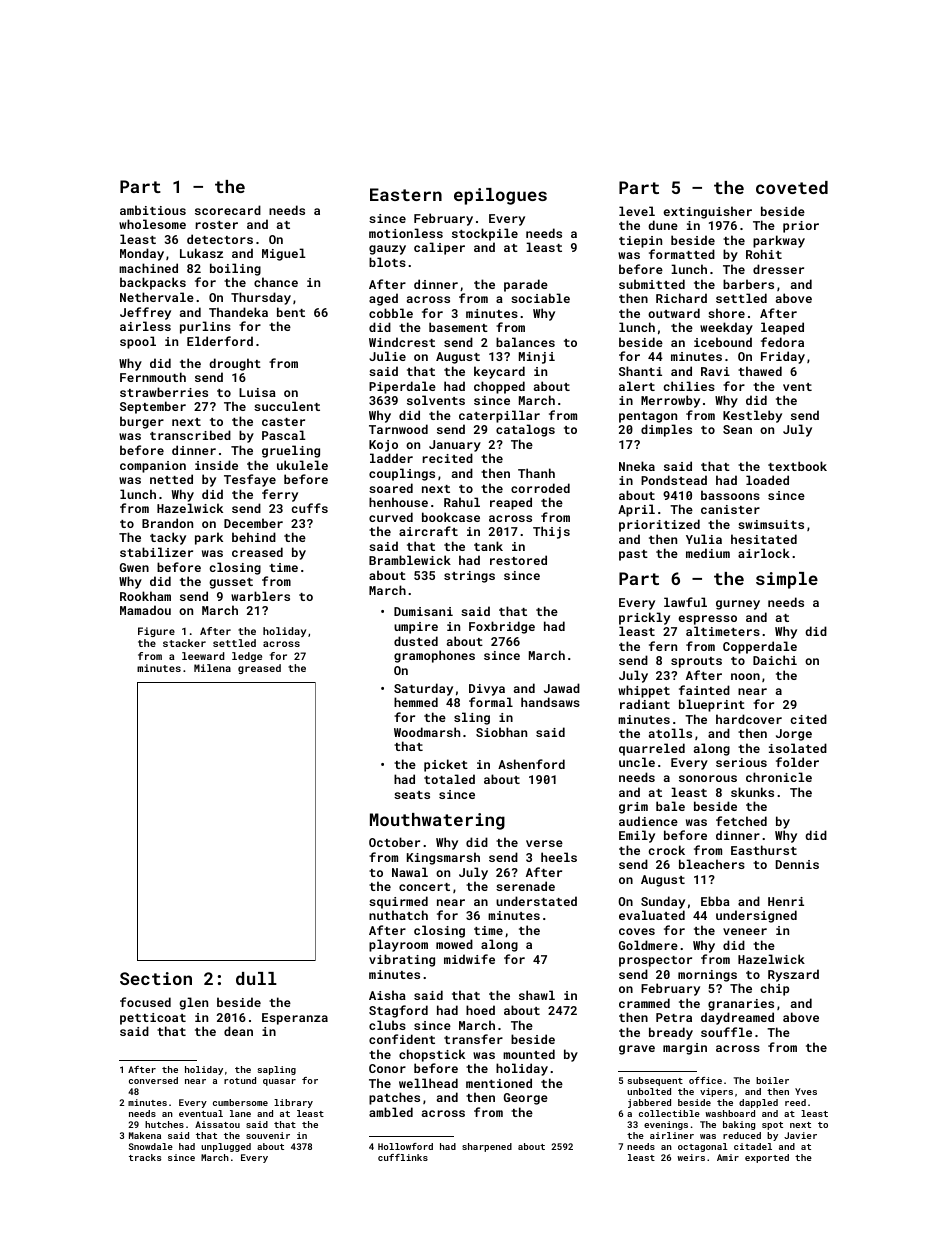 The height and width of the document is (1233, 952). I want to click on textbook, so click(797, 466).
